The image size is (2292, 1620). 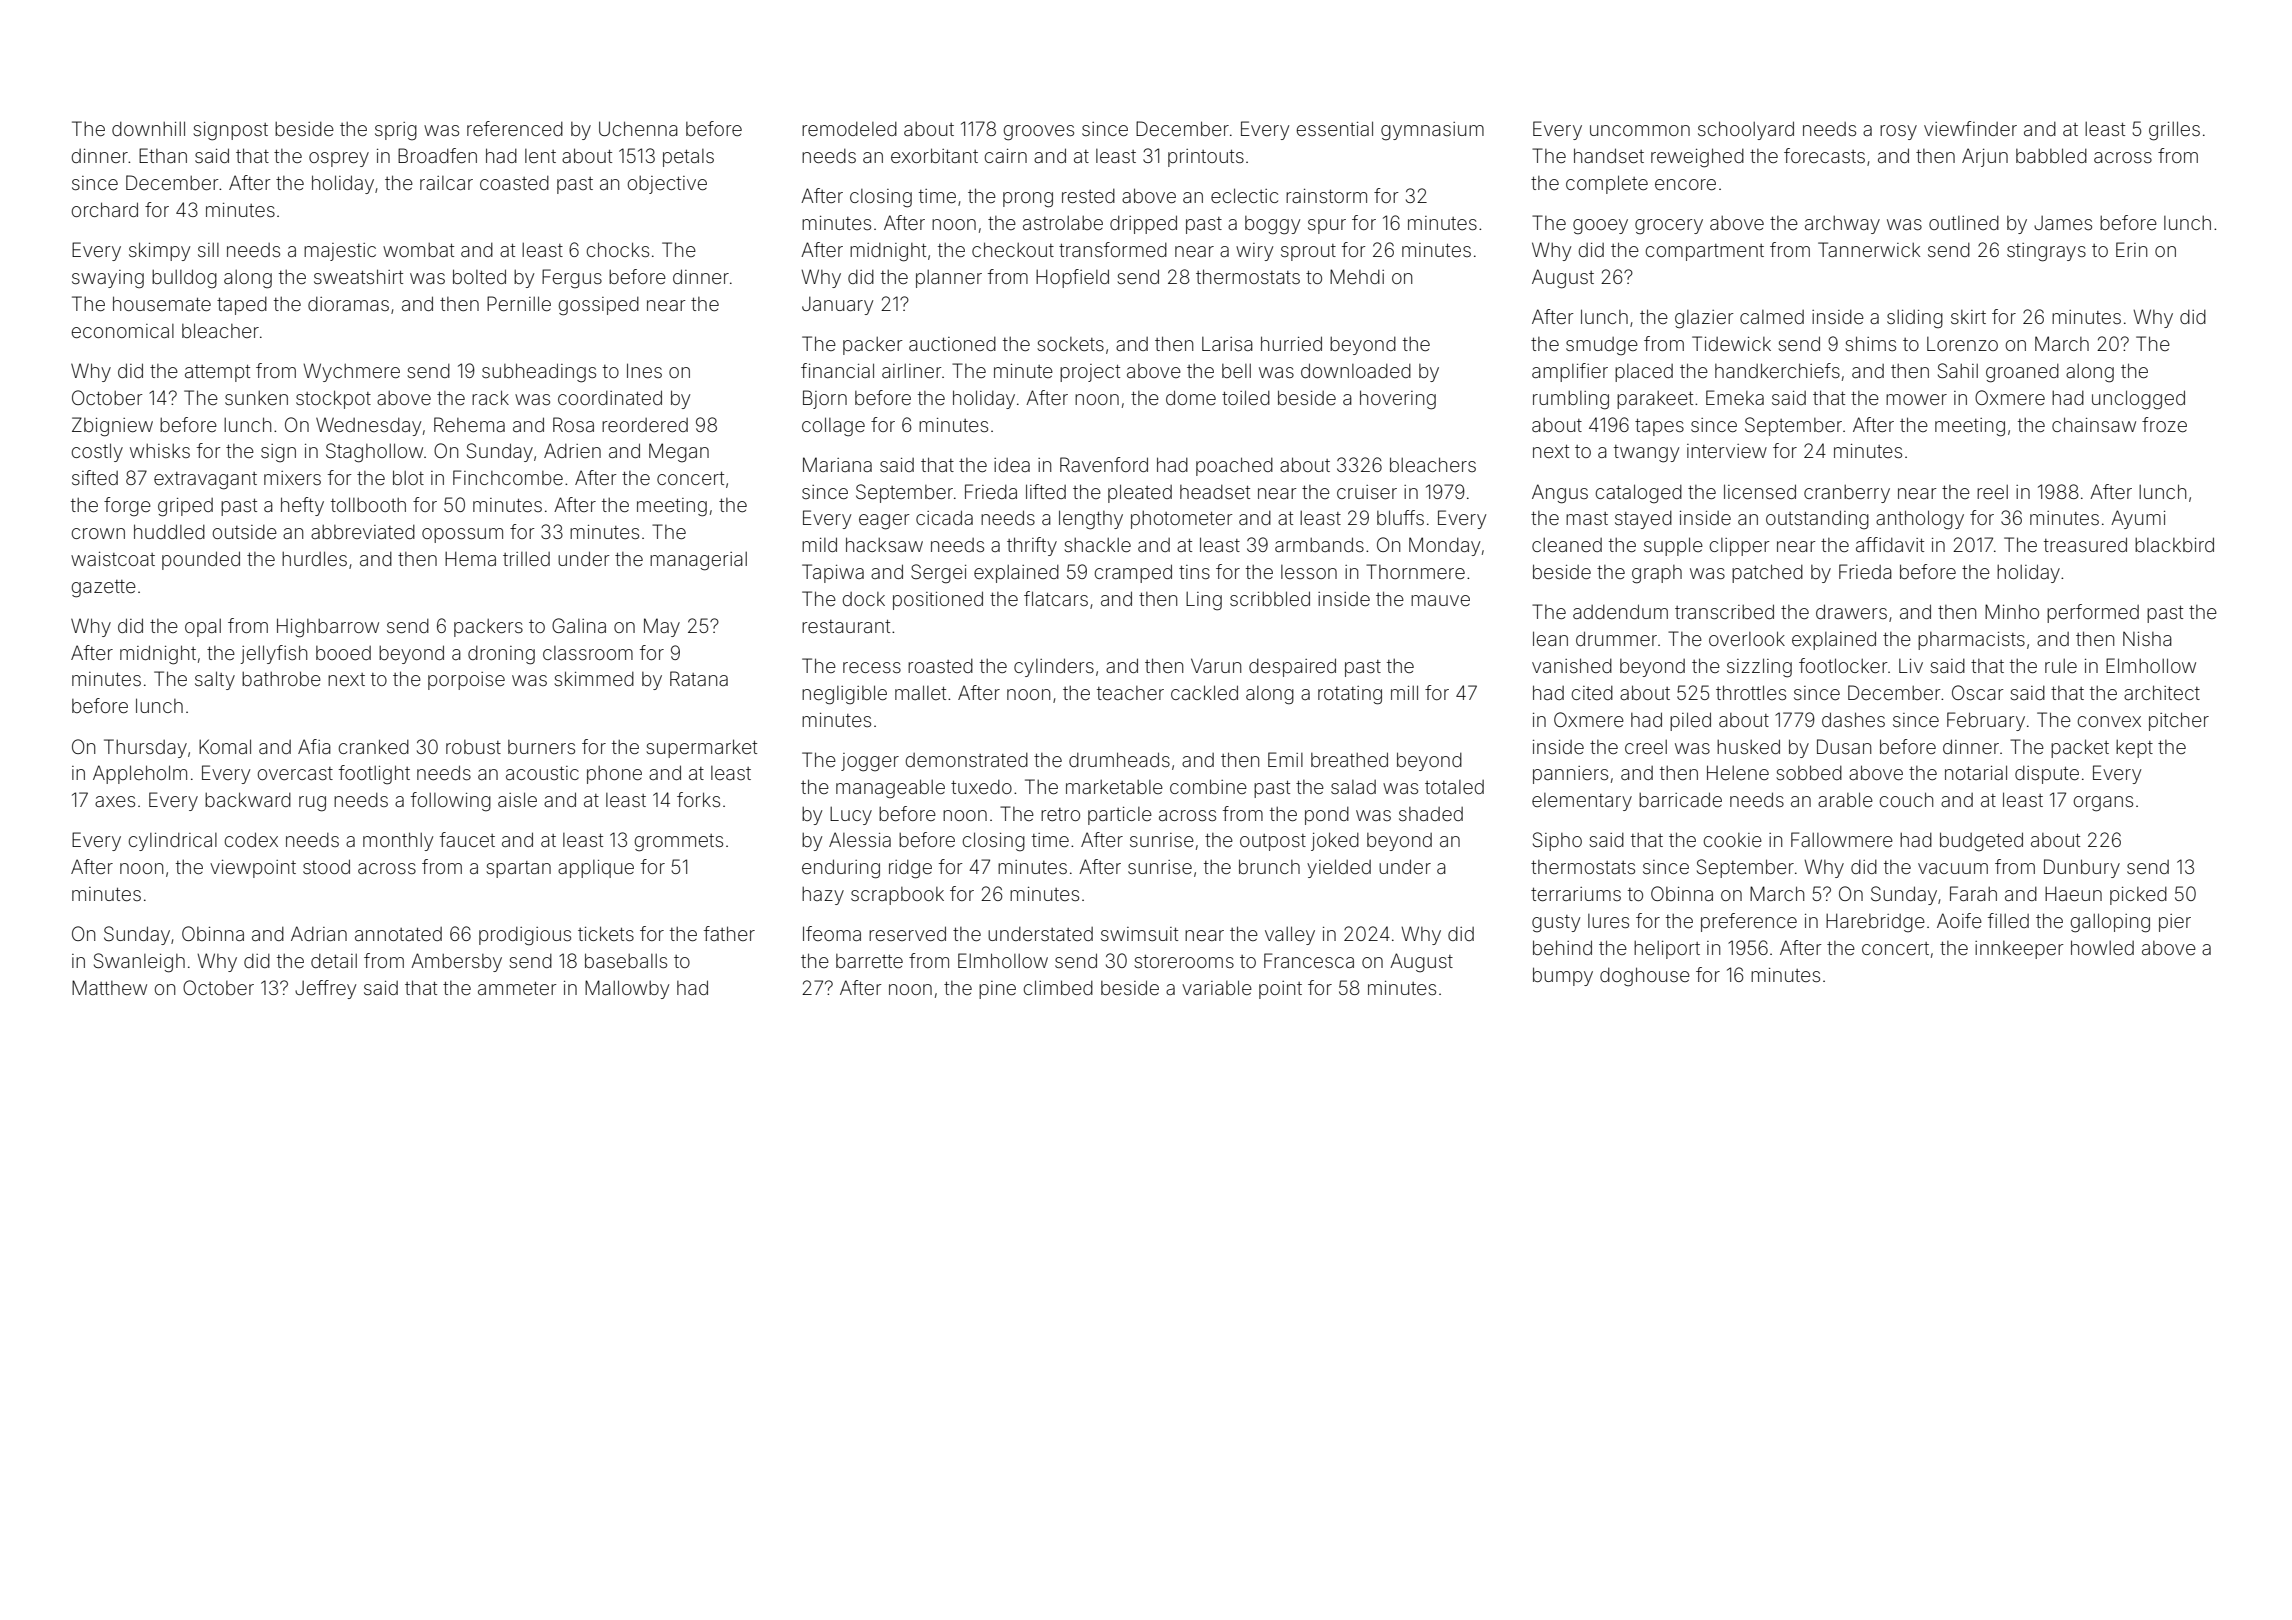 What do you see at coordinates (515, 128) in the page?
I see `referenced` at bounding box center [515, 128].
